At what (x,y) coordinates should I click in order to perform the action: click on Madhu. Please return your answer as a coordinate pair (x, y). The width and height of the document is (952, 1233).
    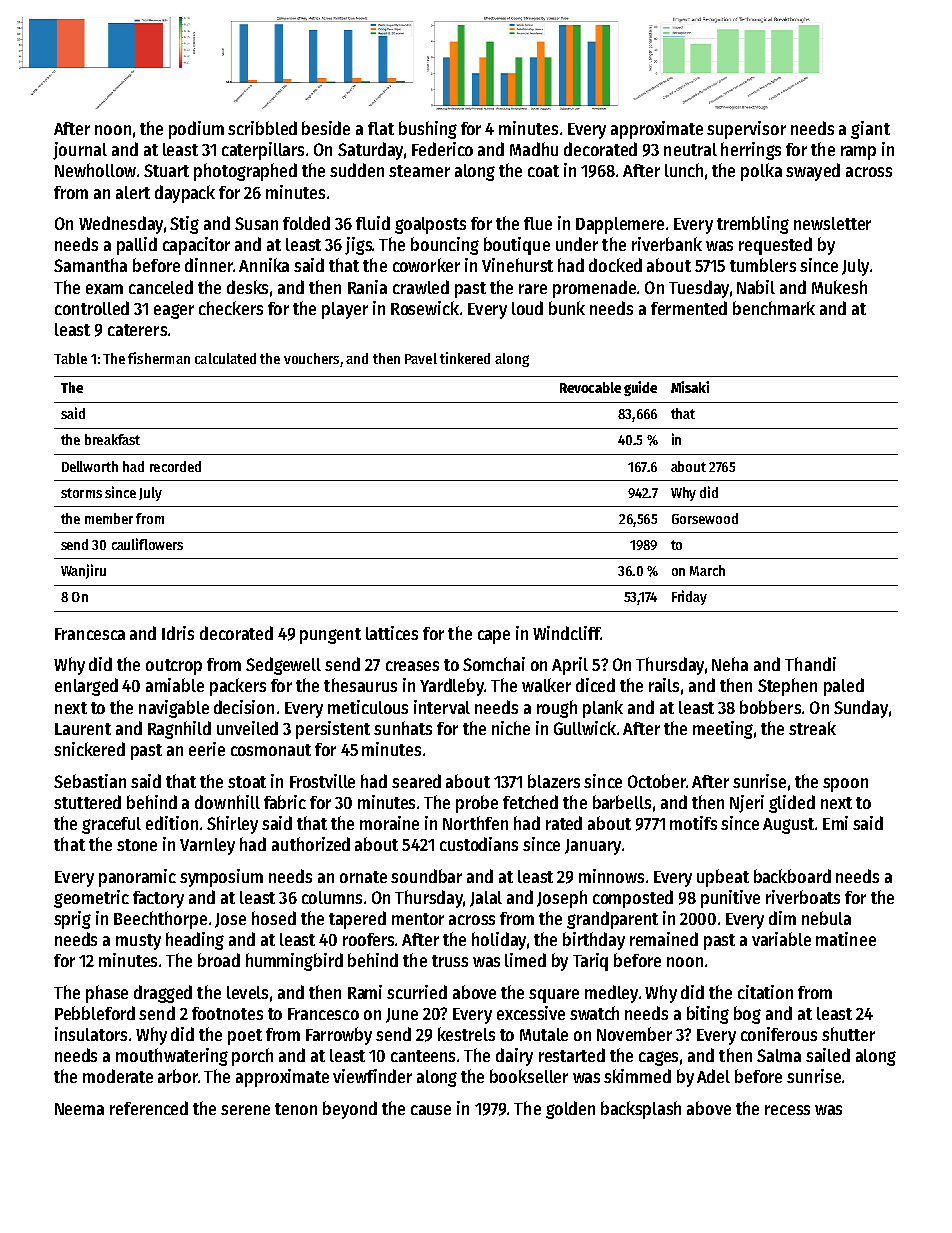
    Looking at the image, I should click on (534, 149).
